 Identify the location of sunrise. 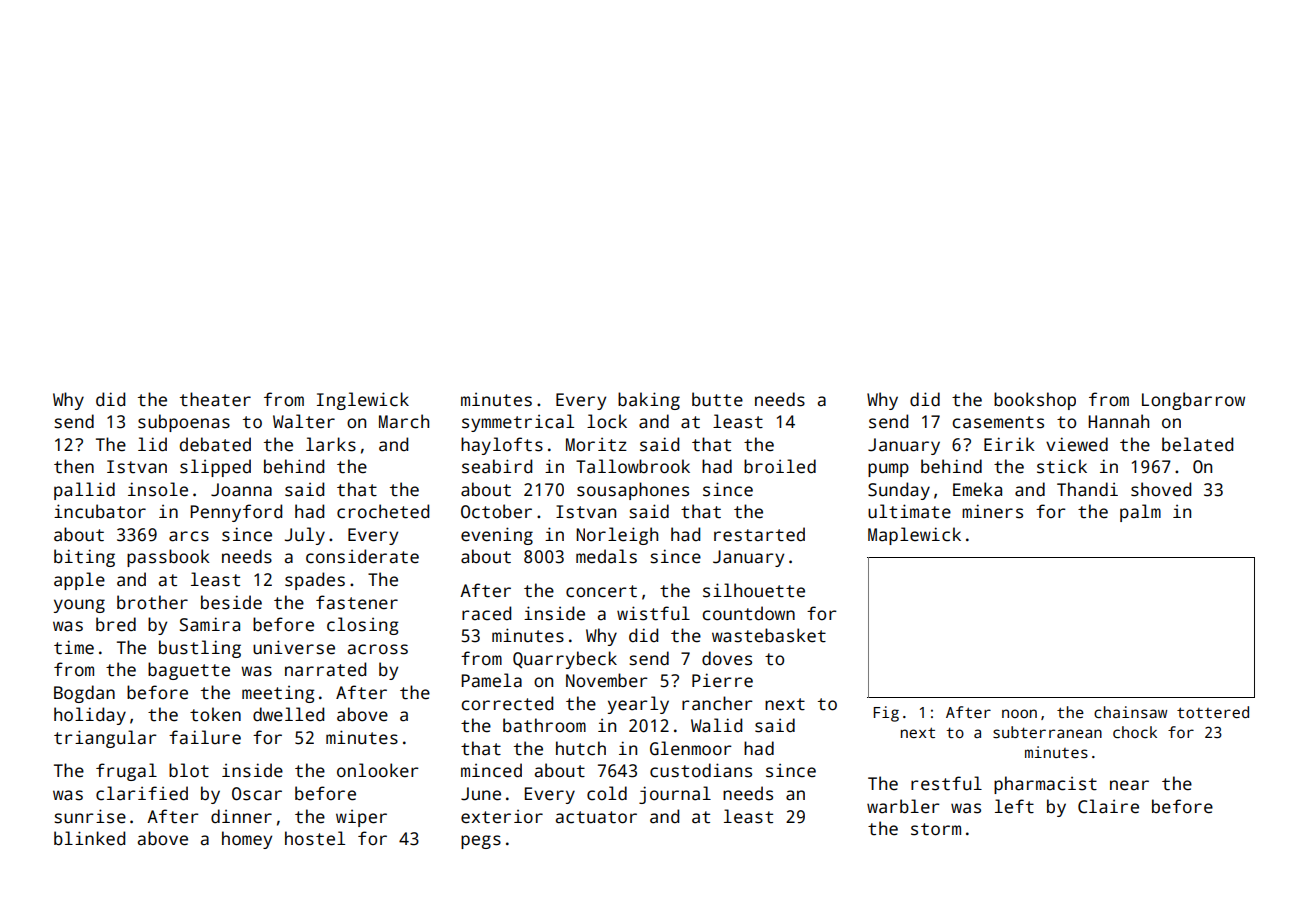
(90, 816).
